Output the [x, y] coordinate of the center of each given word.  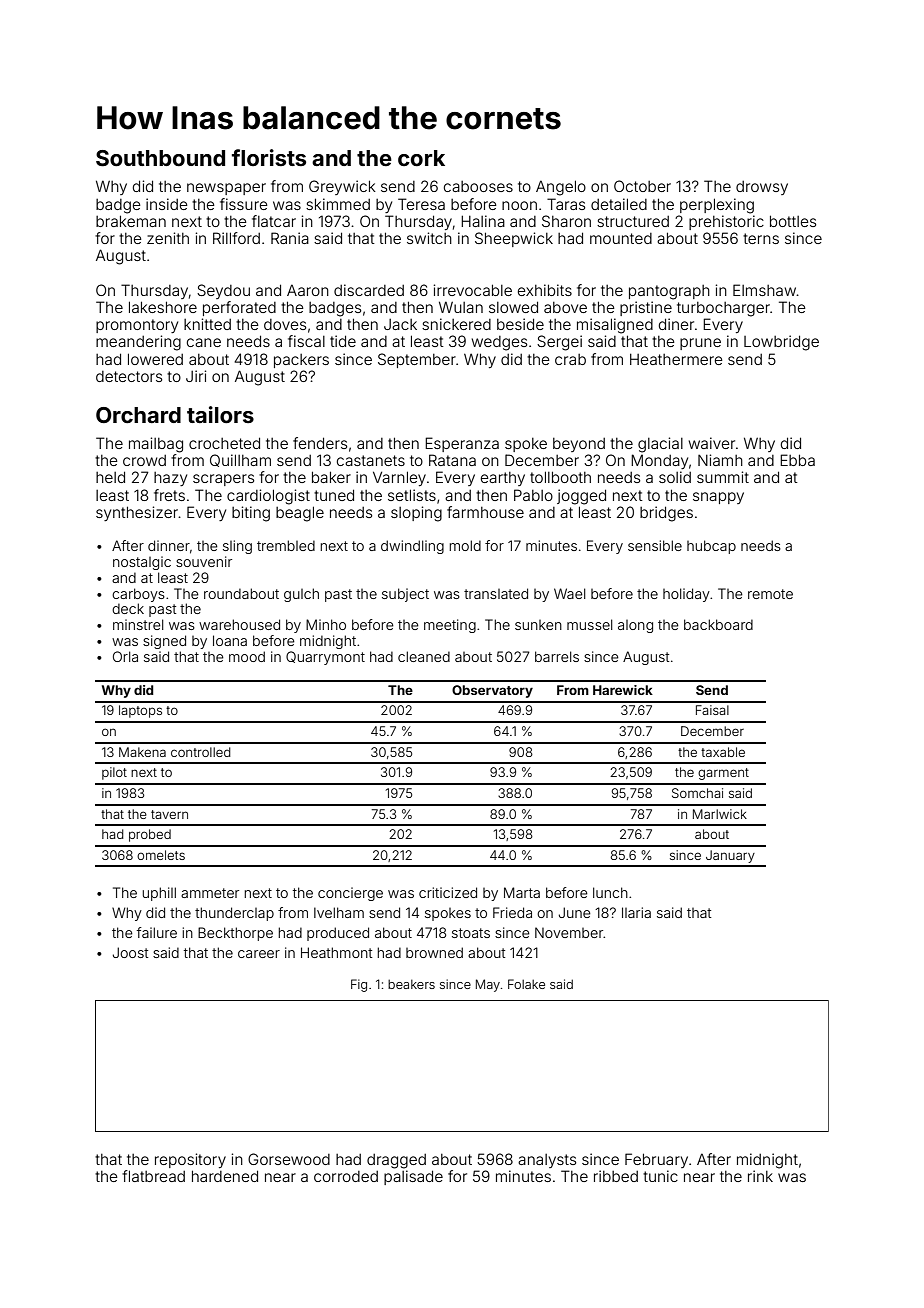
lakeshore [163, 307]
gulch [301, 595]
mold [465, 545]
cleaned [424, 656]
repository [190, 1160]
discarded [369, 290]
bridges [666, 514]
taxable [723, 752]
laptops [140, 711]
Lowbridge [781, 343]
